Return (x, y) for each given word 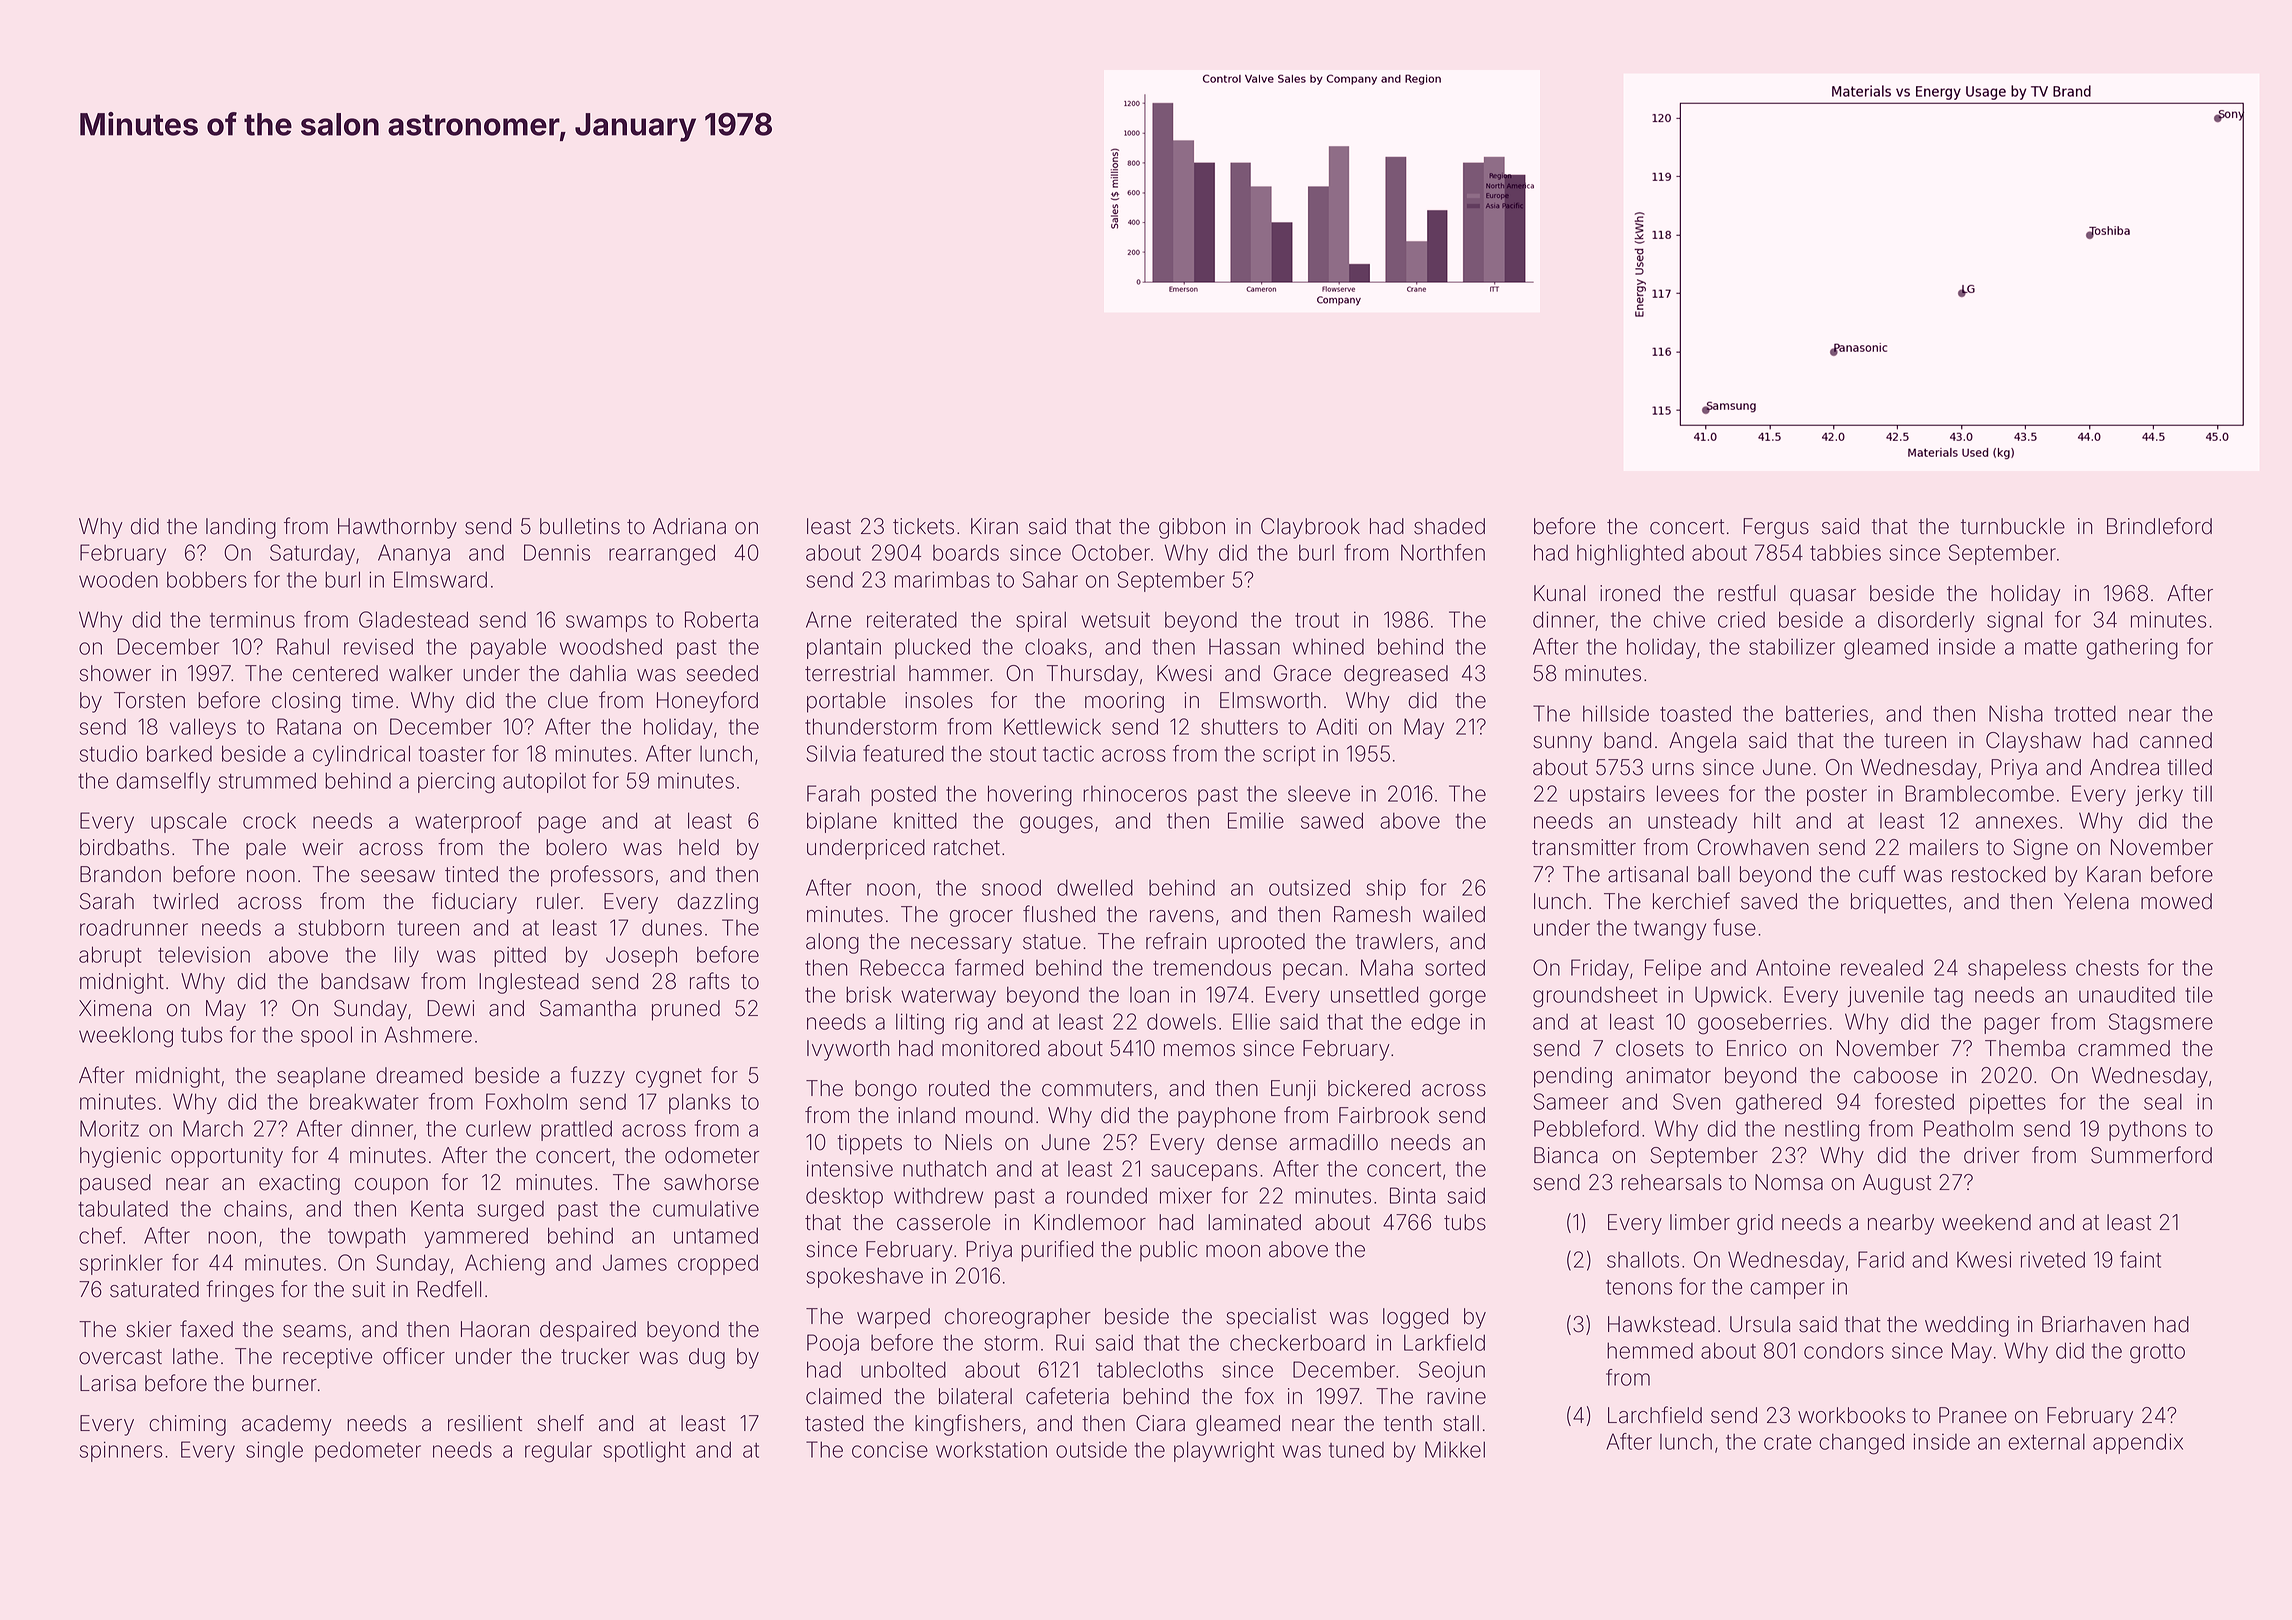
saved (1769, 901)
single (274, 1452)
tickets (923, 526)
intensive (850, 1168)
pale (266, 849)
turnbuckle (2013, 526)
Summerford (2151, 1155)
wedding (1967, 1326)
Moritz (109, 1128)
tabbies (1845, 552)
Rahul (303, 646)
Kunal (1559, 593)
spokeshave (864, 1277)
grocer (981, 918)
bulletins (580, 526)
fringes (240, 1291)
